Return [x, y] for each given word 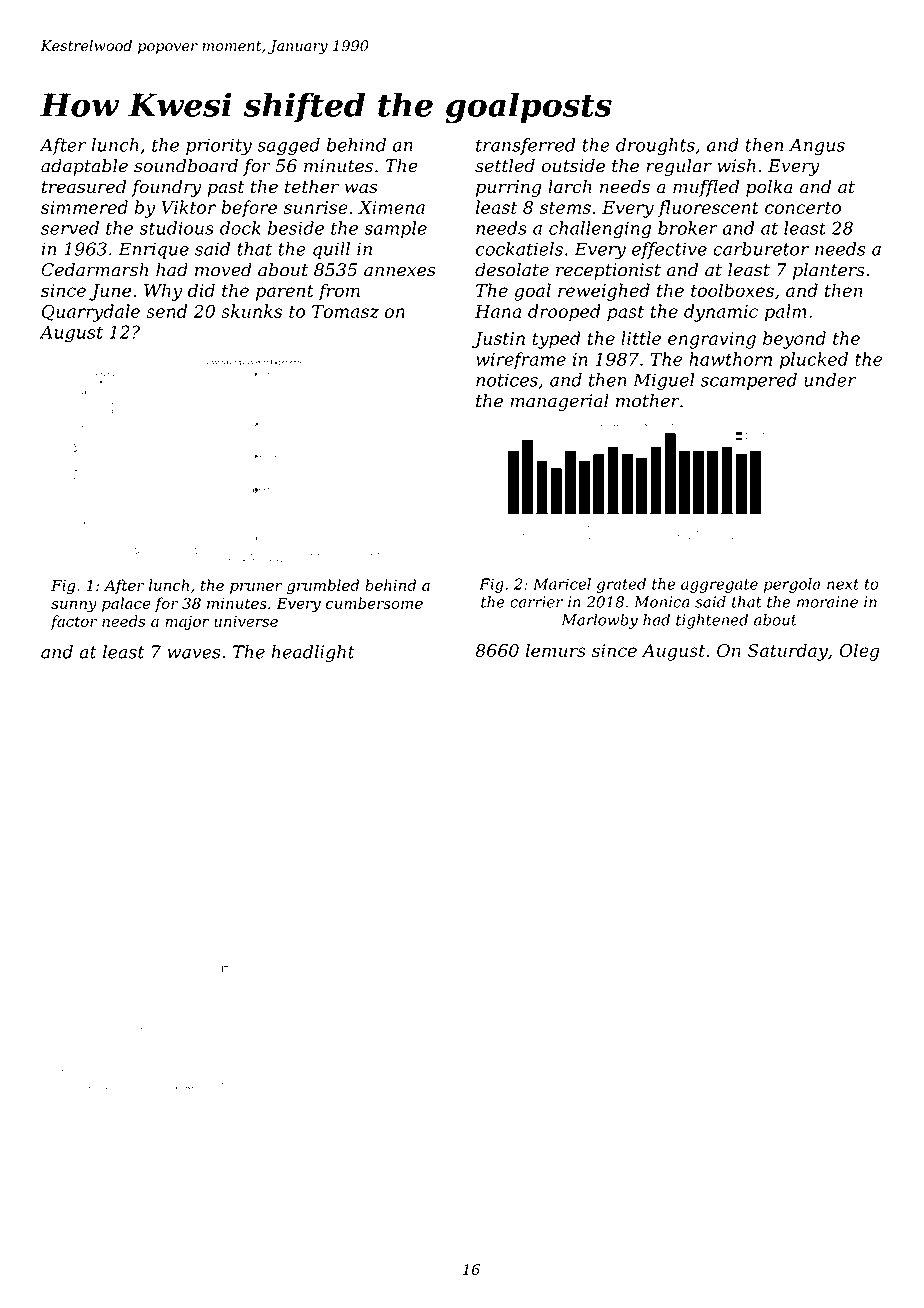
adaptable [84, 167]
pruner [256, 588]
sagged [288, 147]
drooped [564, 313]
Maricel [562, 584]
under [830, 380]
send [166, 311]
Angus [817, 147]
